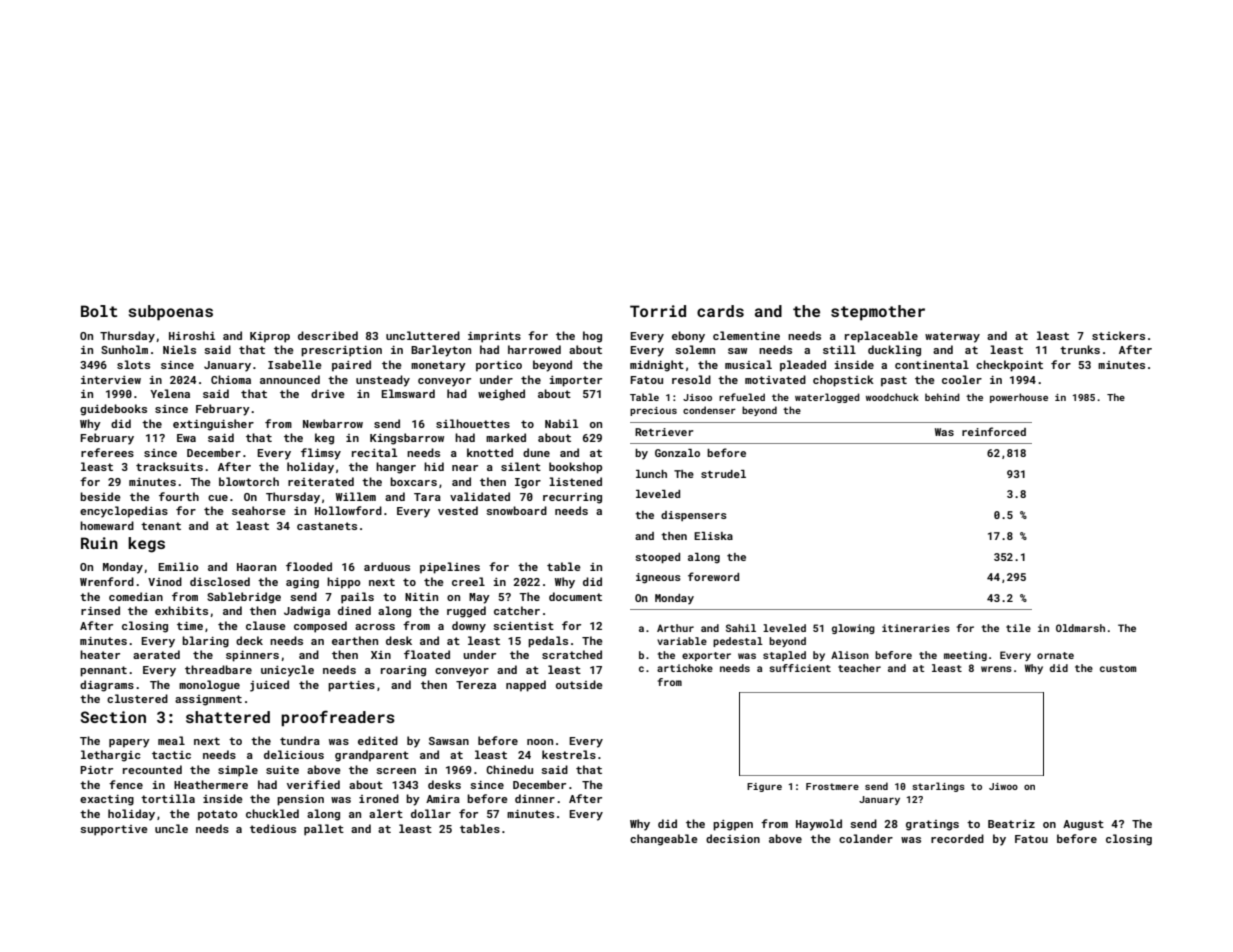  I want to click on custom, so click(1118, 668).
